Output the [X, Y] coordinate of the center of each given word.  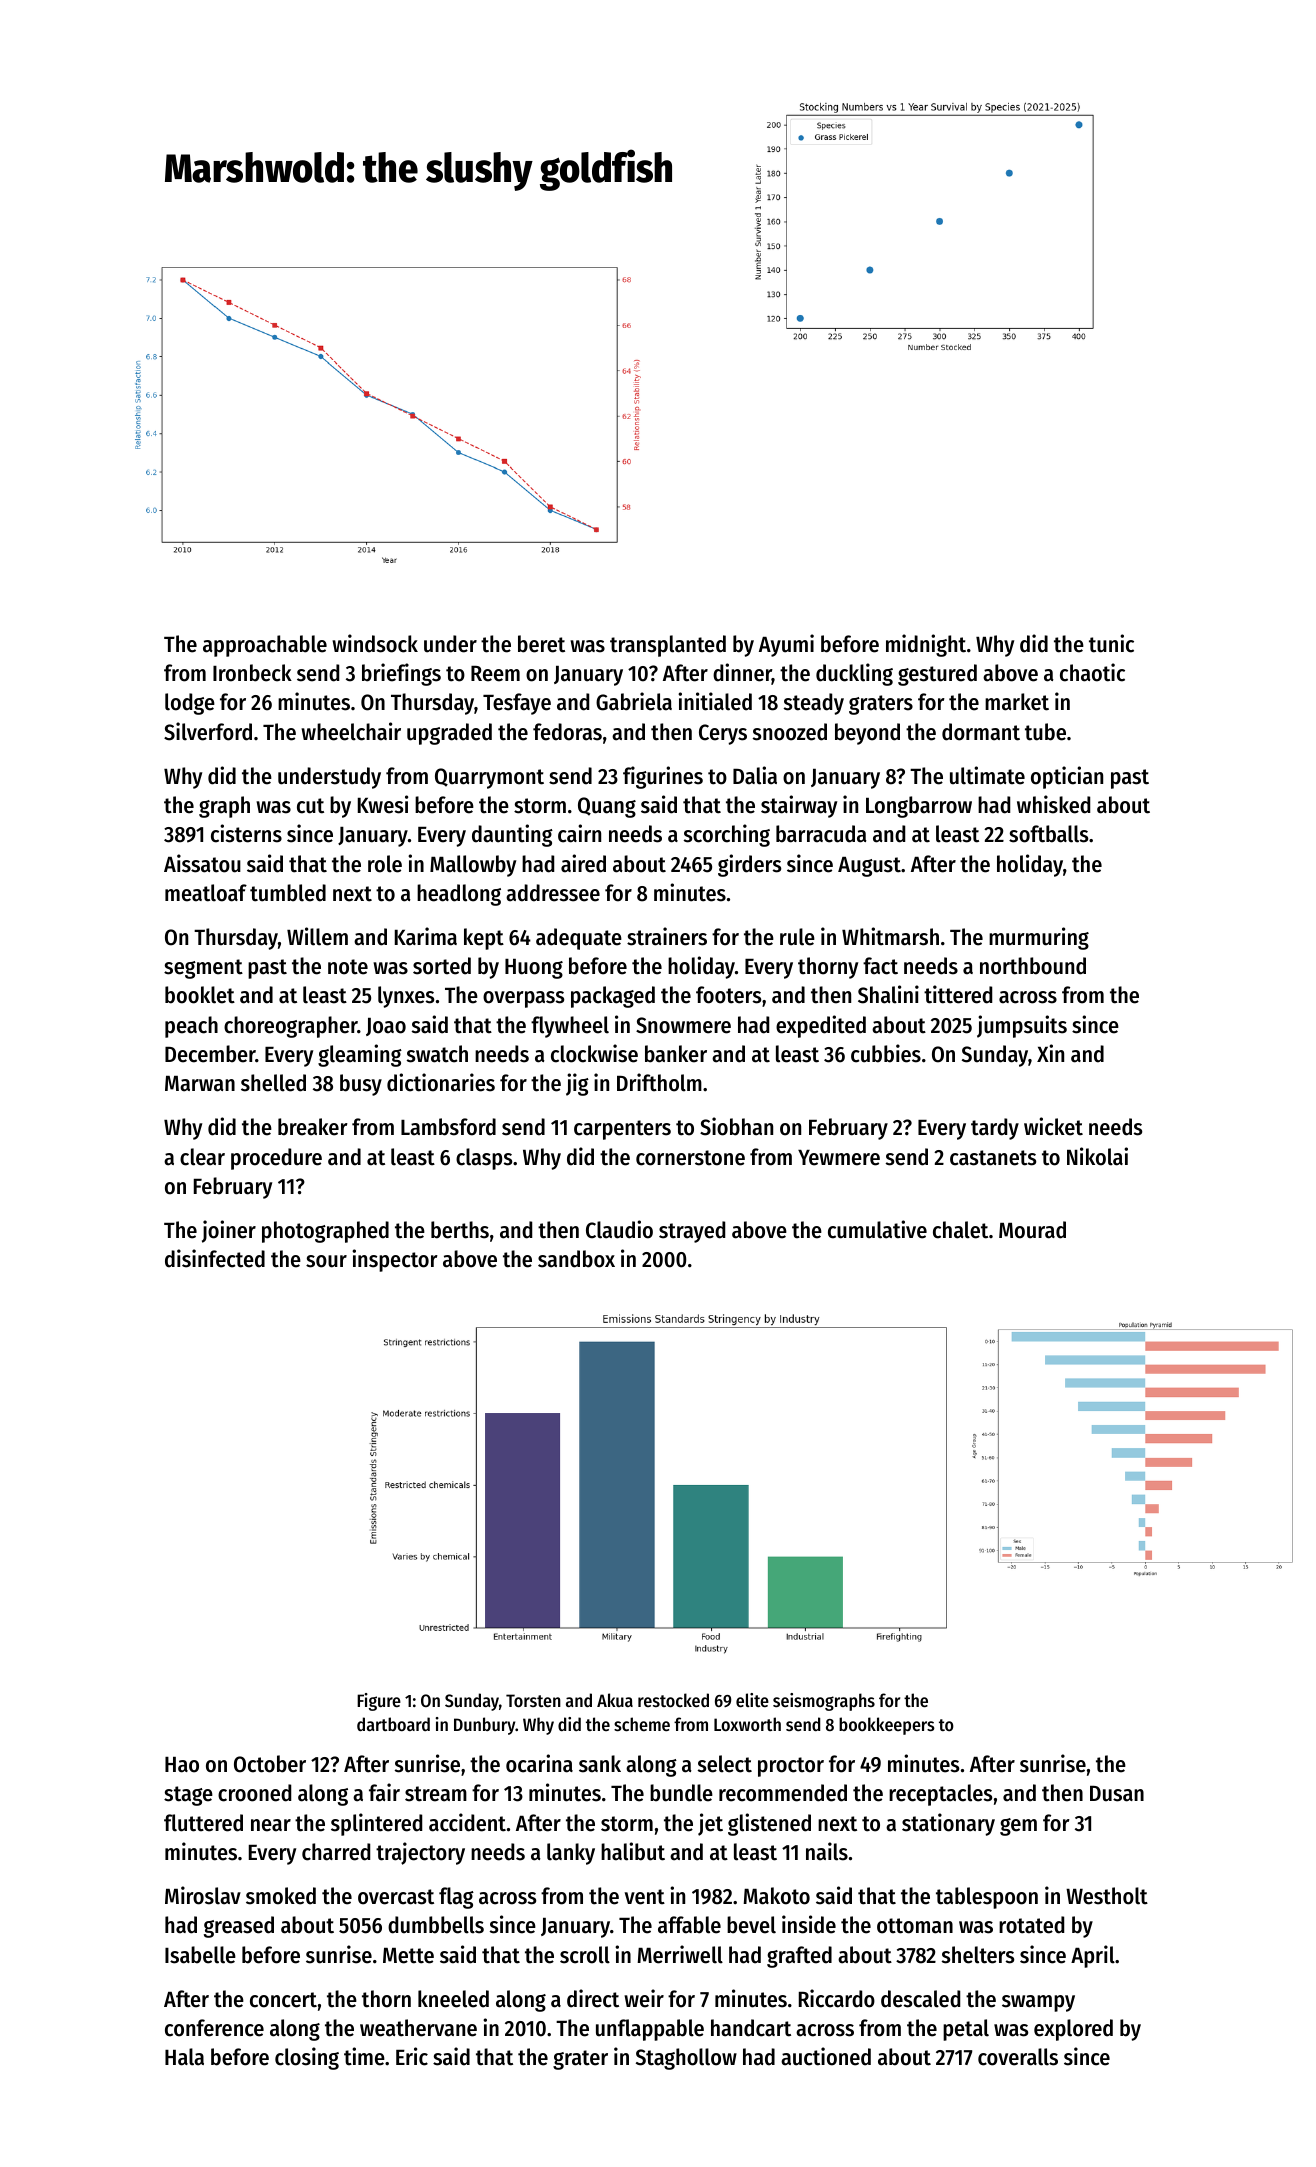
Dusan [1117, 1794]
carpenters [622, 1130]
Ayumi [786, 645]
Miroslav [203, 1895]
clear [202, 1157]
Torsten [533, 1700]
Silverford [208, 731]
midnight [926, 645]
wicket [1053, 1126]
